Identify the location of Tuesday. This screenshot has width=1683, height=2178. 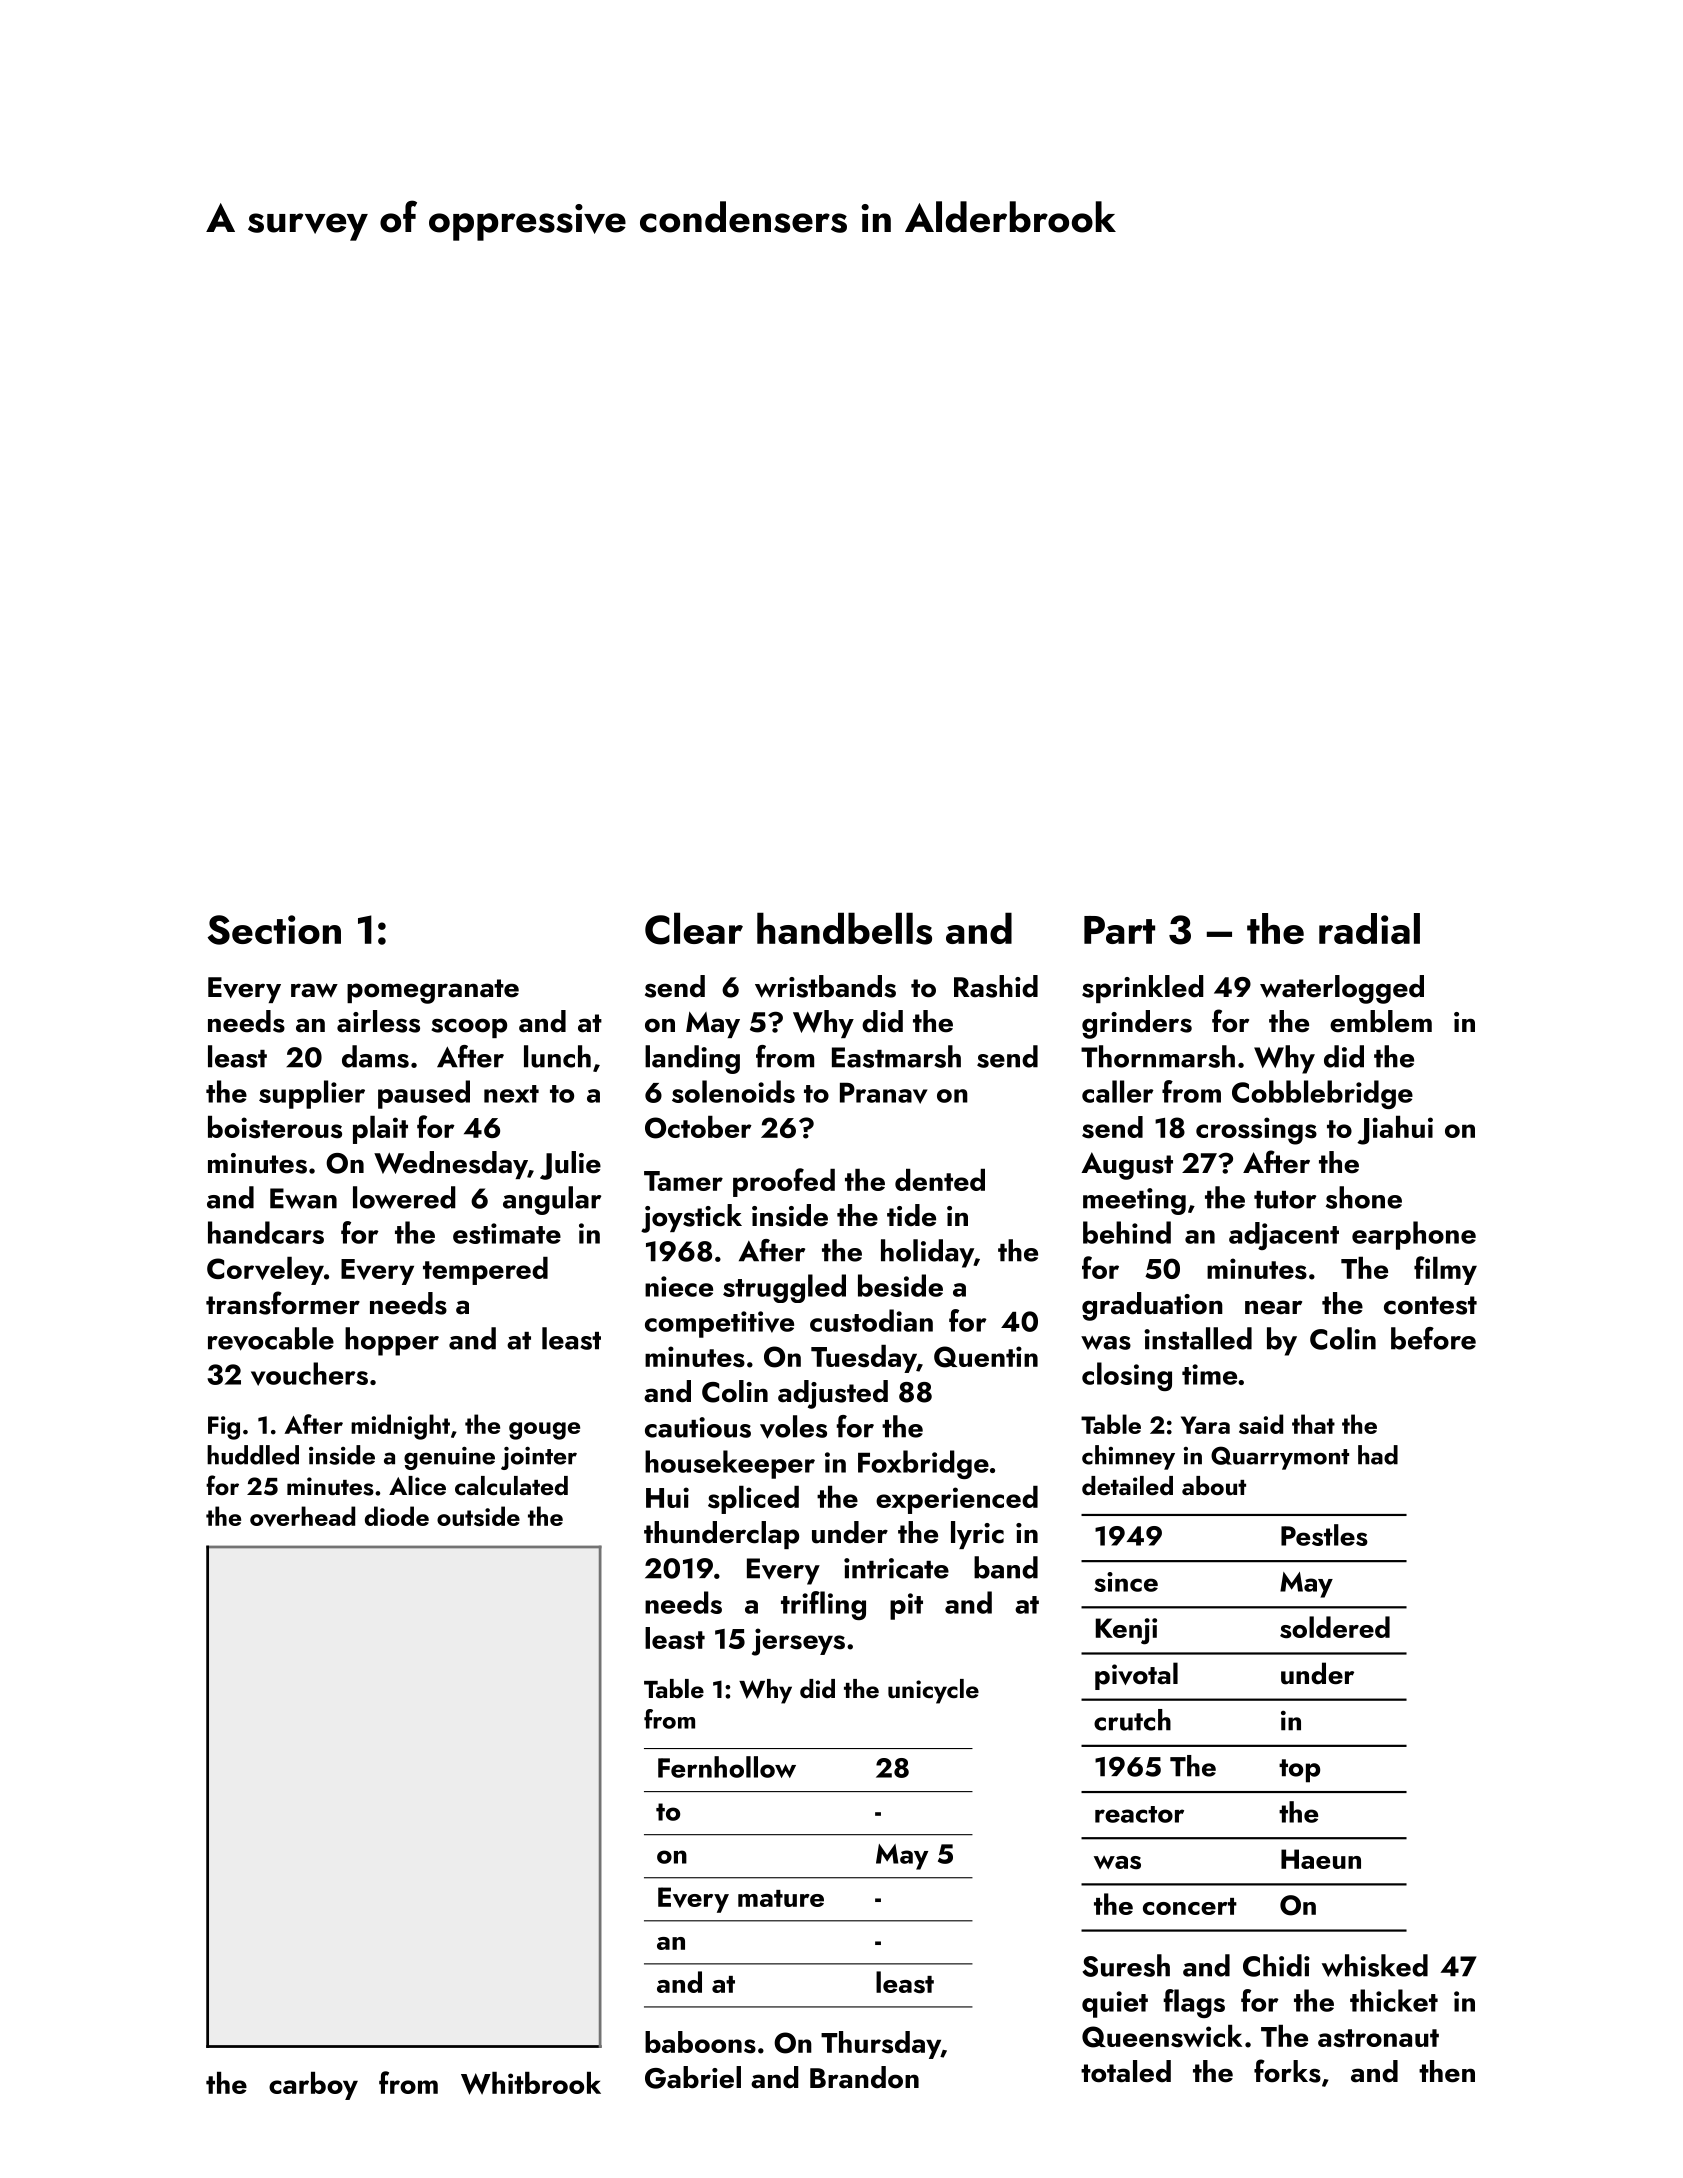
(864, 1359).
